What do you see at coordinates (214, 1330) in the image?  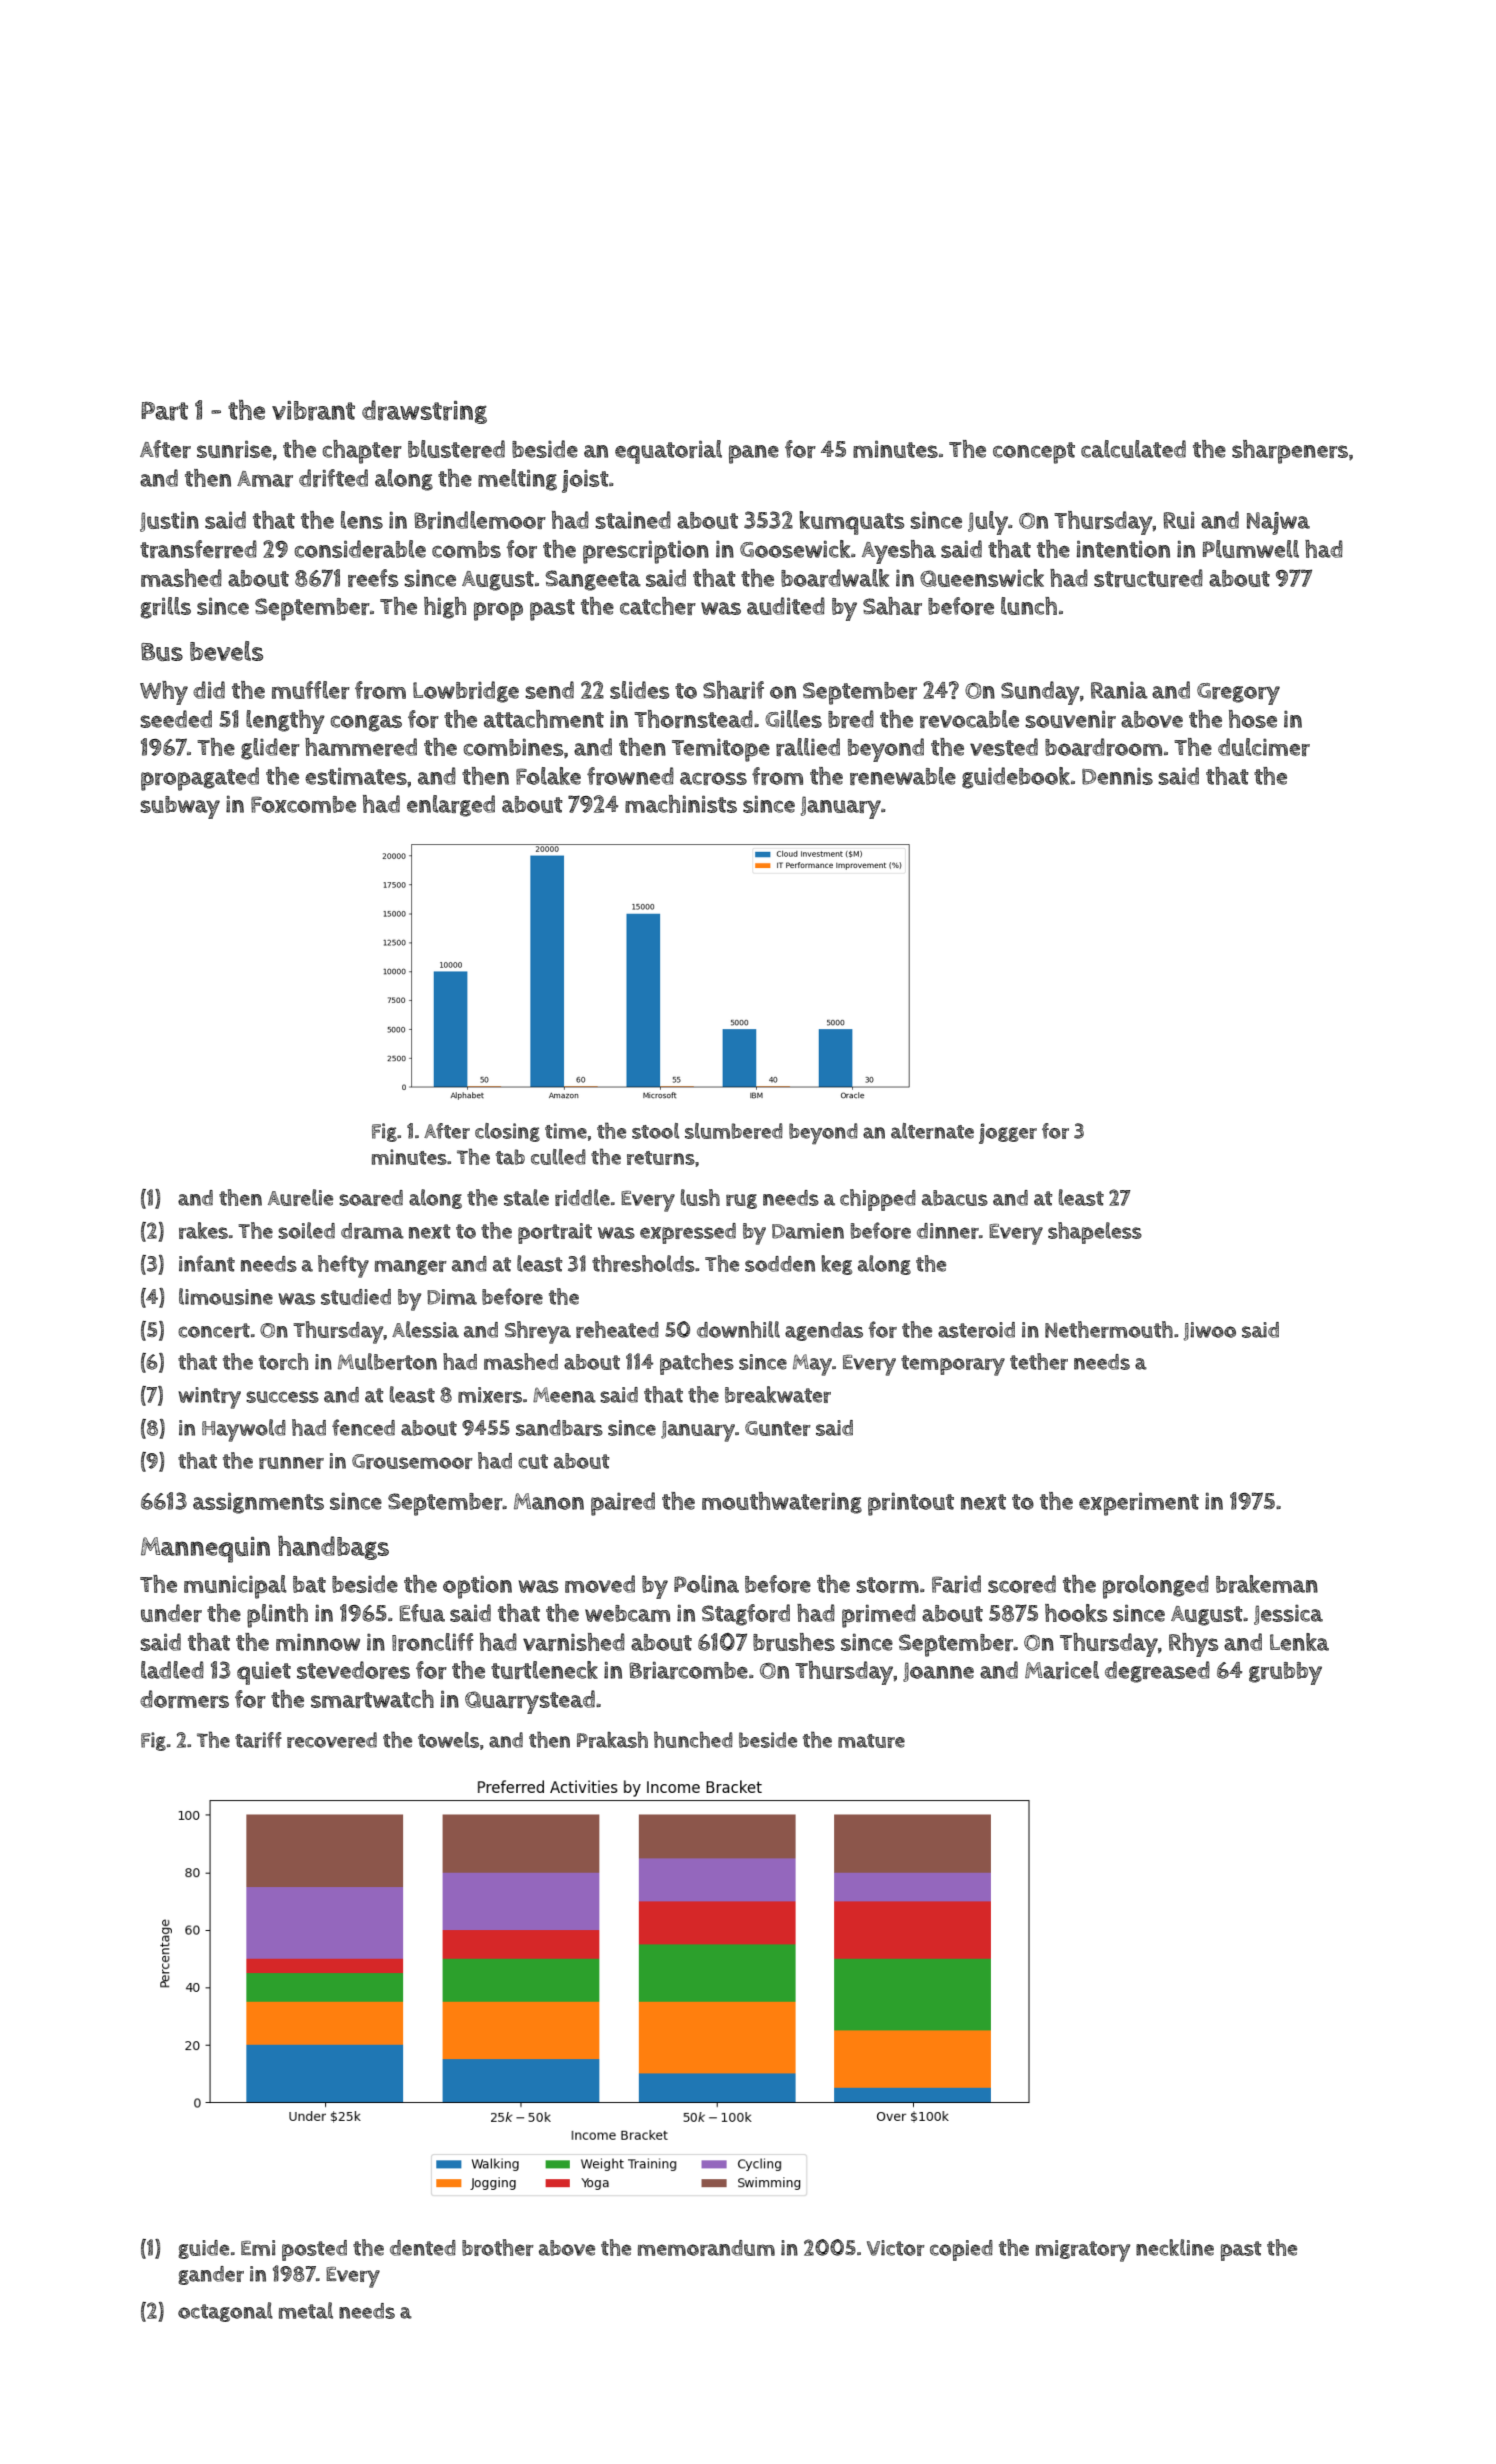 I see `concert` at bounding box center [214, 1330].
